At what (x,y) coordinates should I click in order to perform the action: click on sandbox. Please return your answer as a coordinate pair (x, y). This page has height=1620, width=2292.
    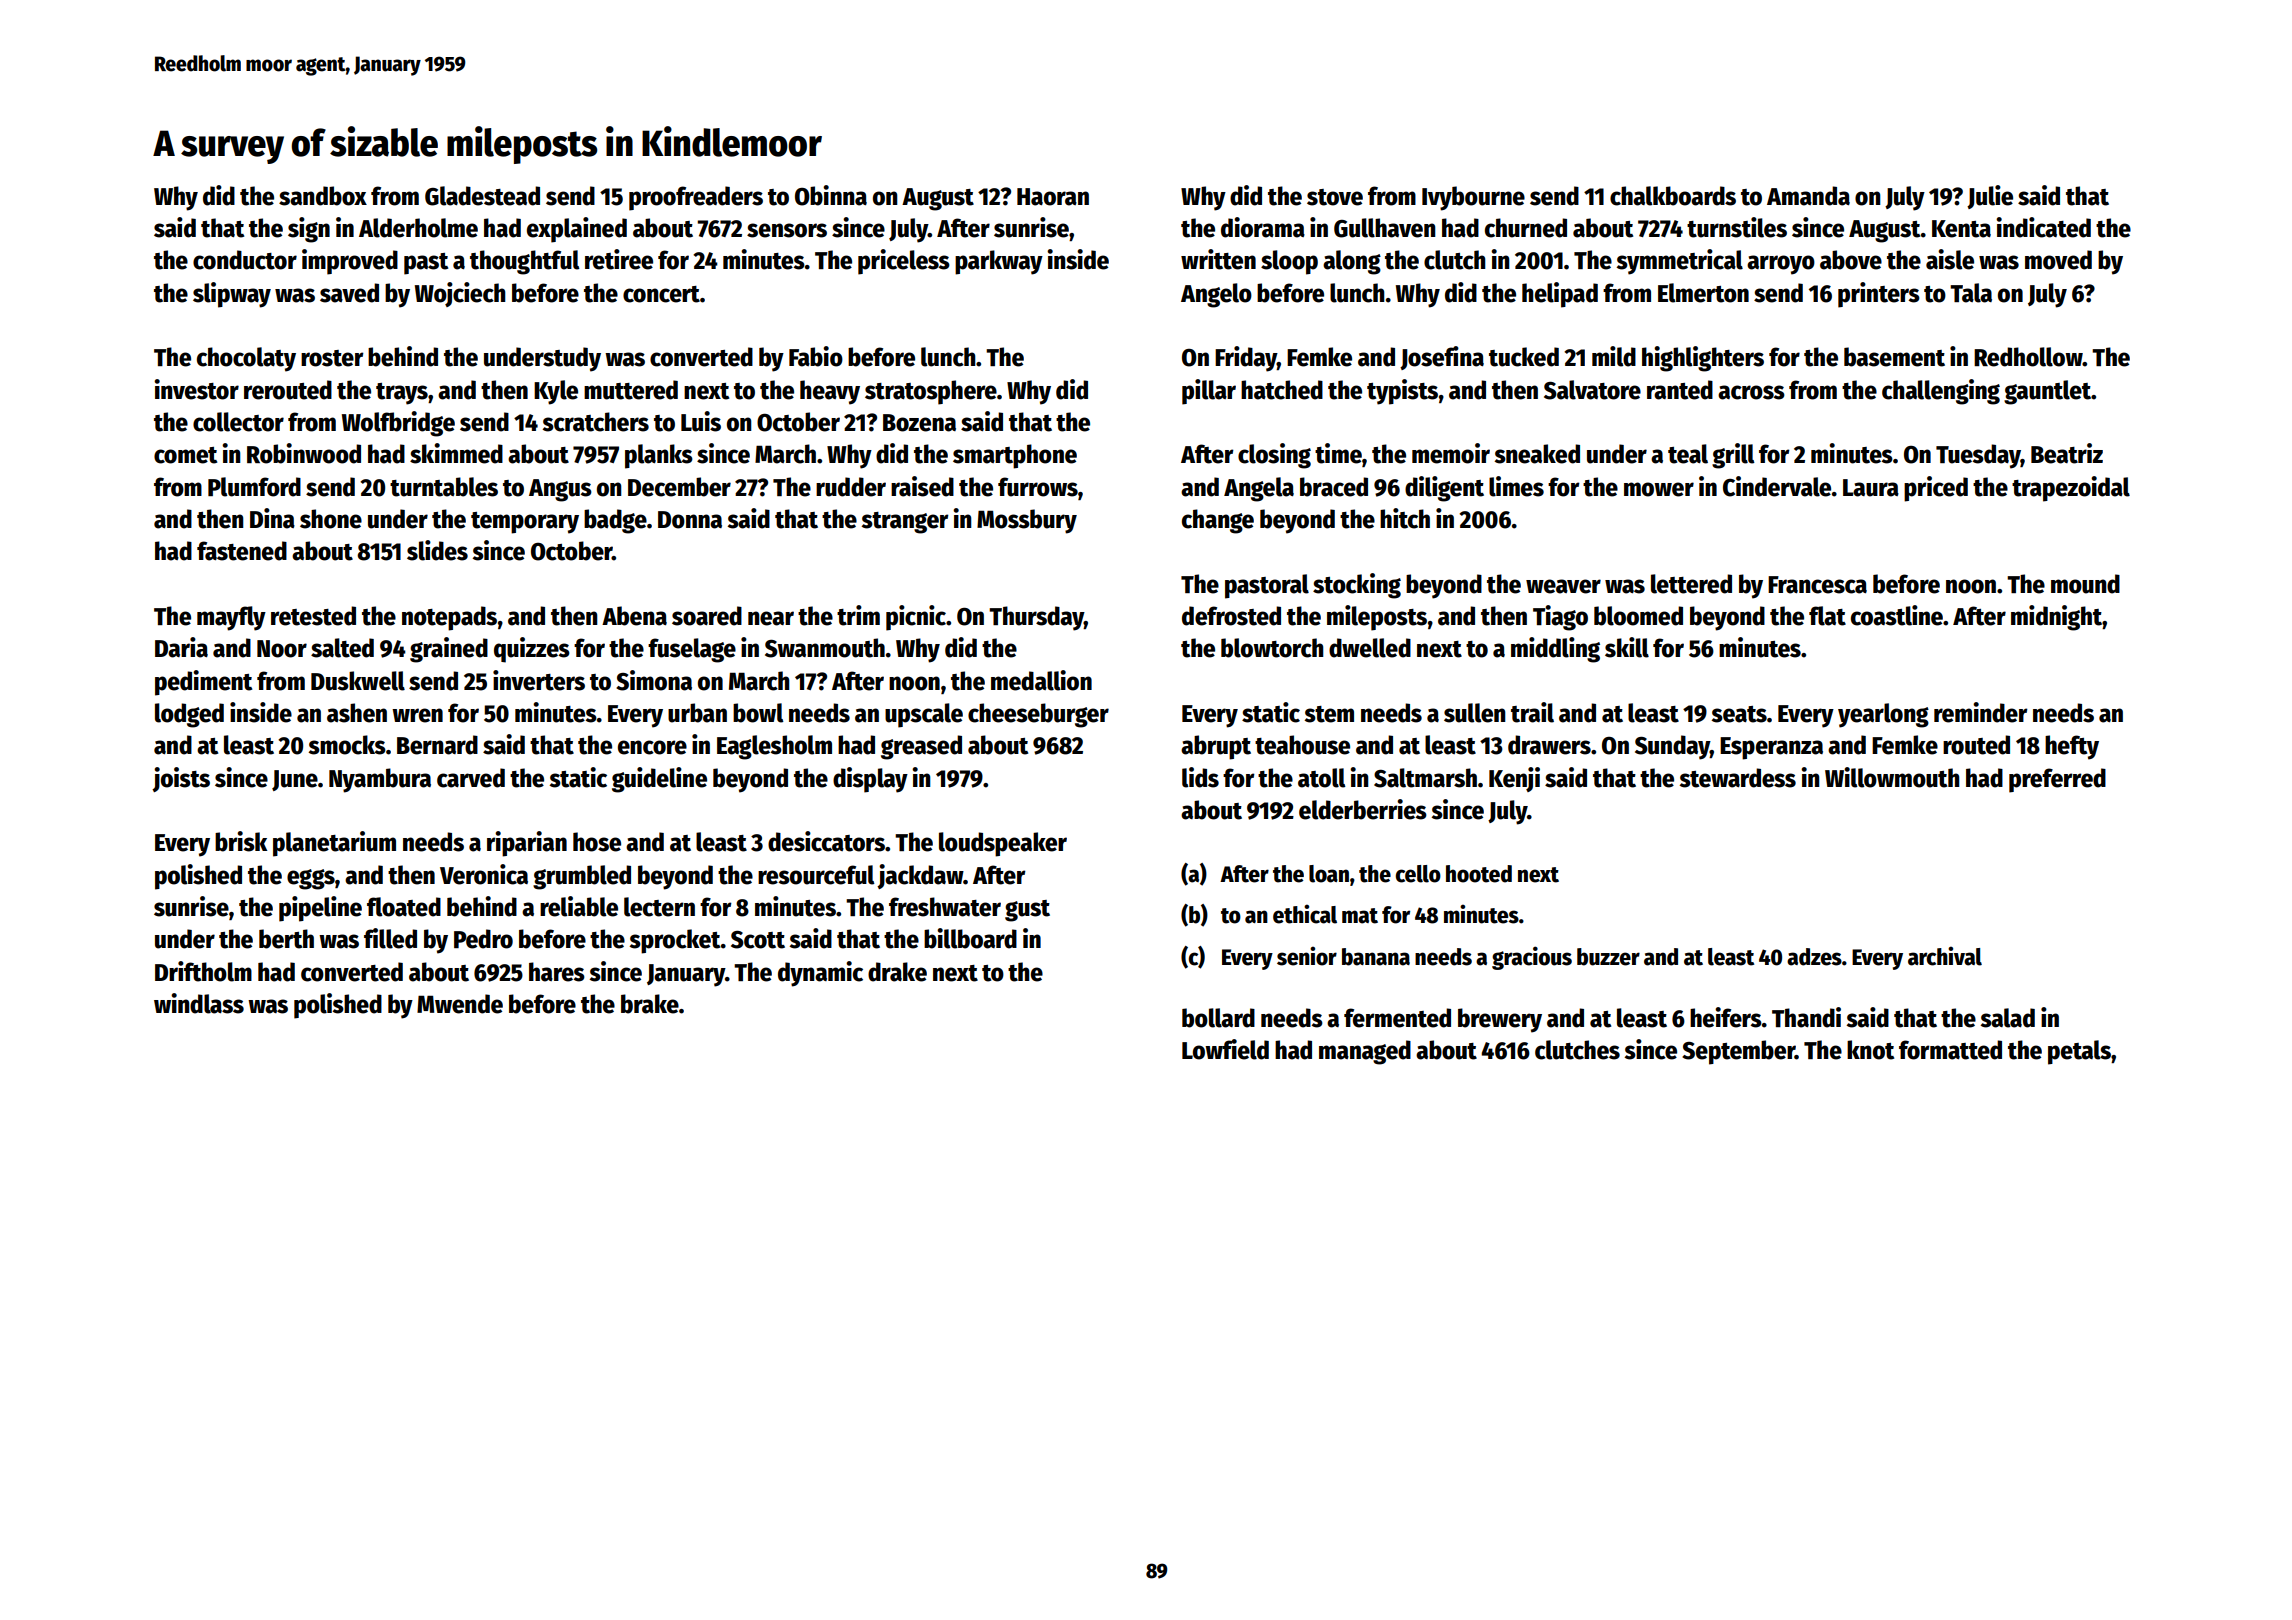
    Looking at the image, I should click on (323, 196).
